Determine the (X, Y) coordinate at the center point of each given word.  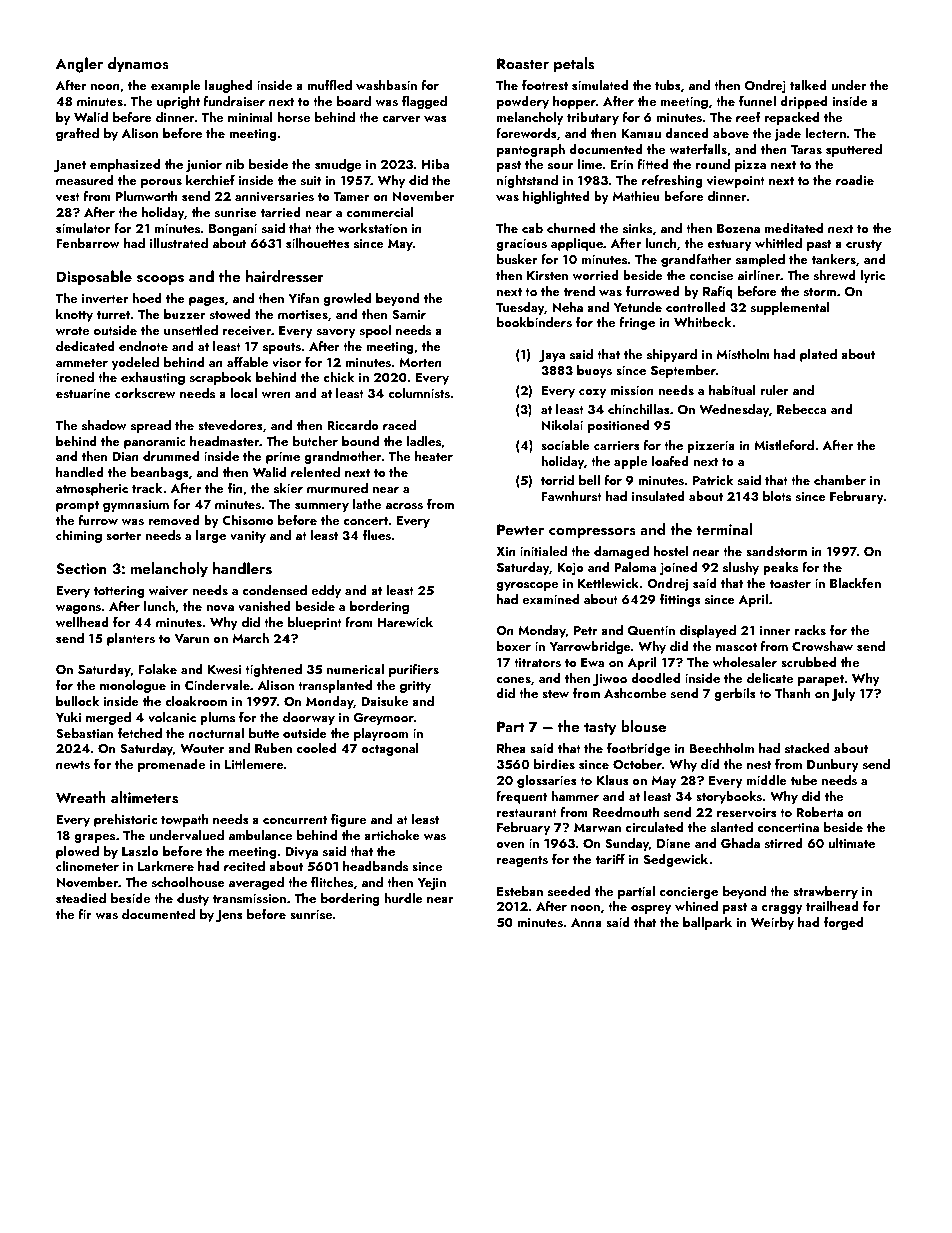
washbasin (386, 85)
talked (808, 85)
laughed (228, 86)
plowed (77, 852)
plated (818, 355)
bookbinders (534, 322)
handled (80, 472)
